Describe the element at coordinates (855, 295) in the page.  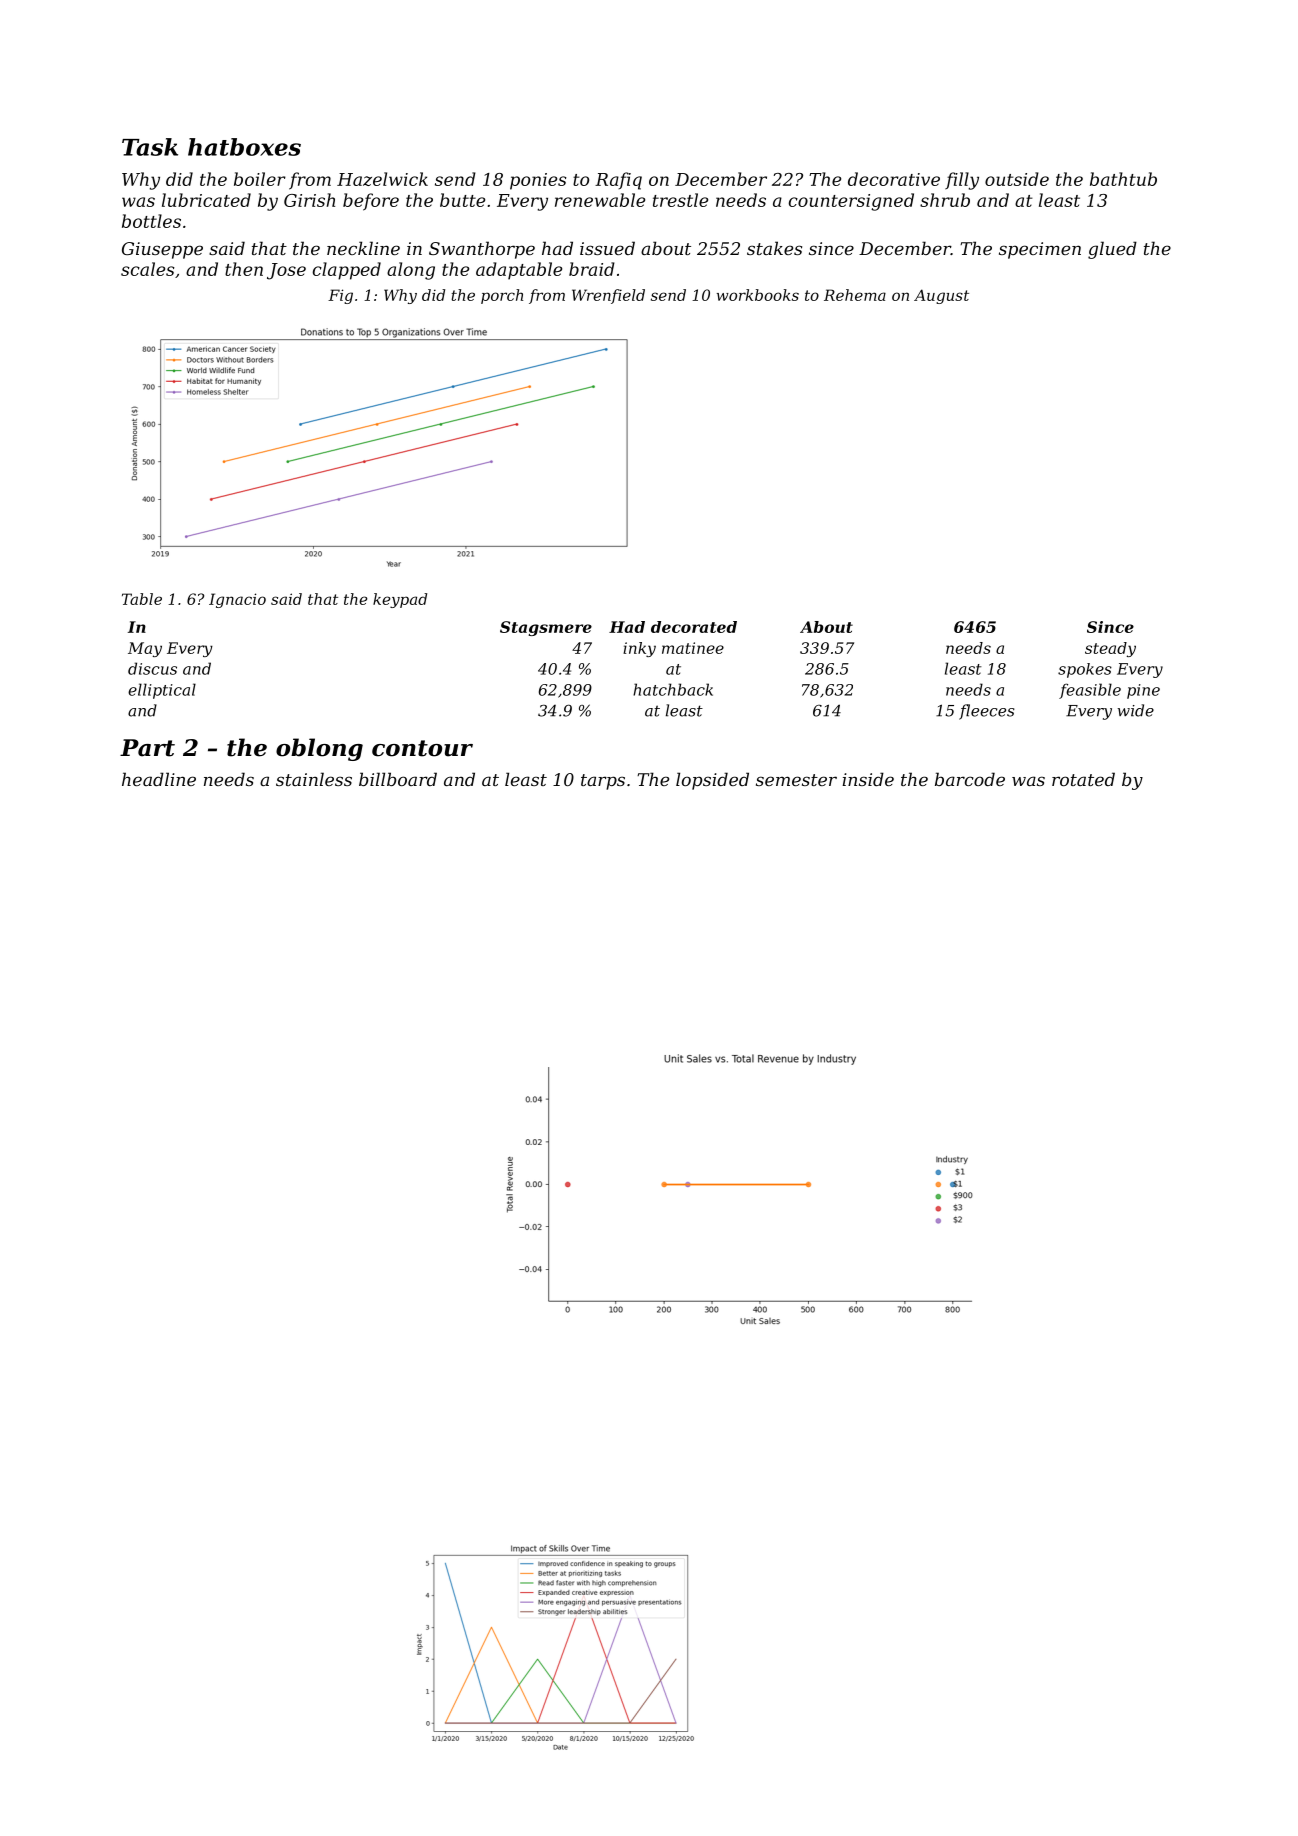
I see `Rehema` at that location.
